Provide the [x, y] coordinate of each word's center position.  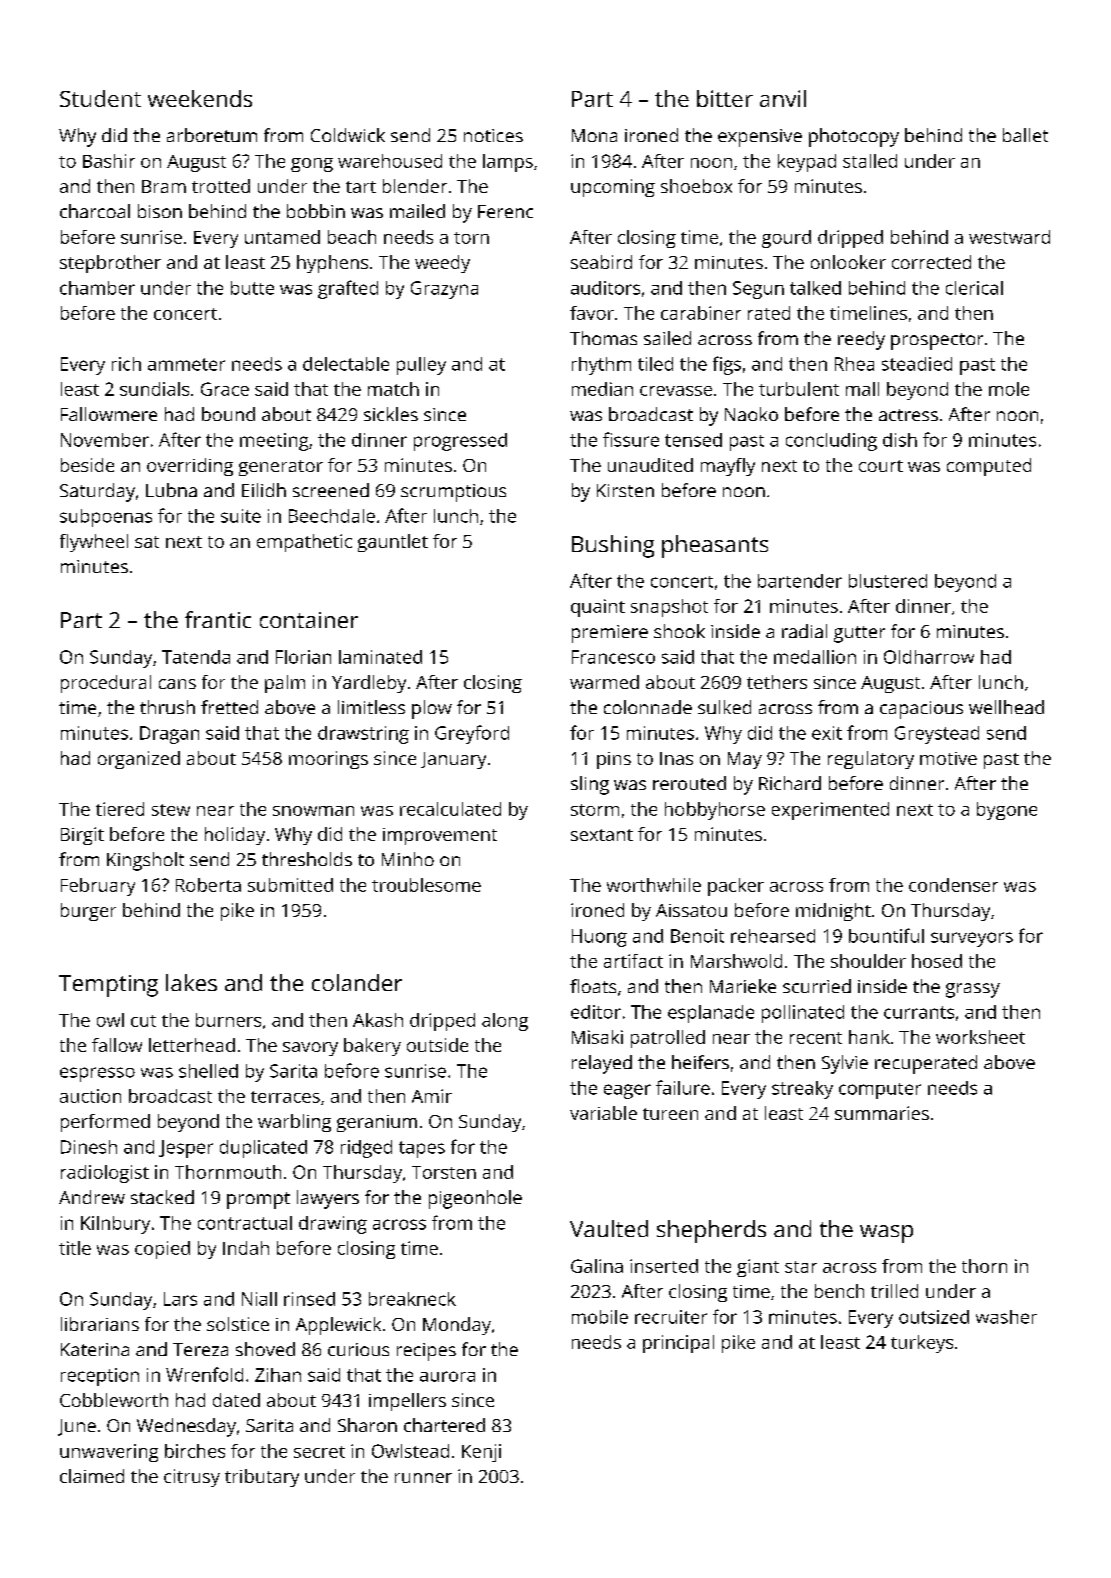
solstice [238, 1324]
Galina [597, 1266]
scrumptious [453, 493]
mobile [600, 1317]
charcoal [95, 211]
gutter [859, 634]
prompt [258, 1200]
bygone [1007, 811]
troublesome [426, 885]
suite [241, 516]
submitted [290, 885]
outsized [934, 1317]
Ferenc [505, 211]
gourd [786, 239]
